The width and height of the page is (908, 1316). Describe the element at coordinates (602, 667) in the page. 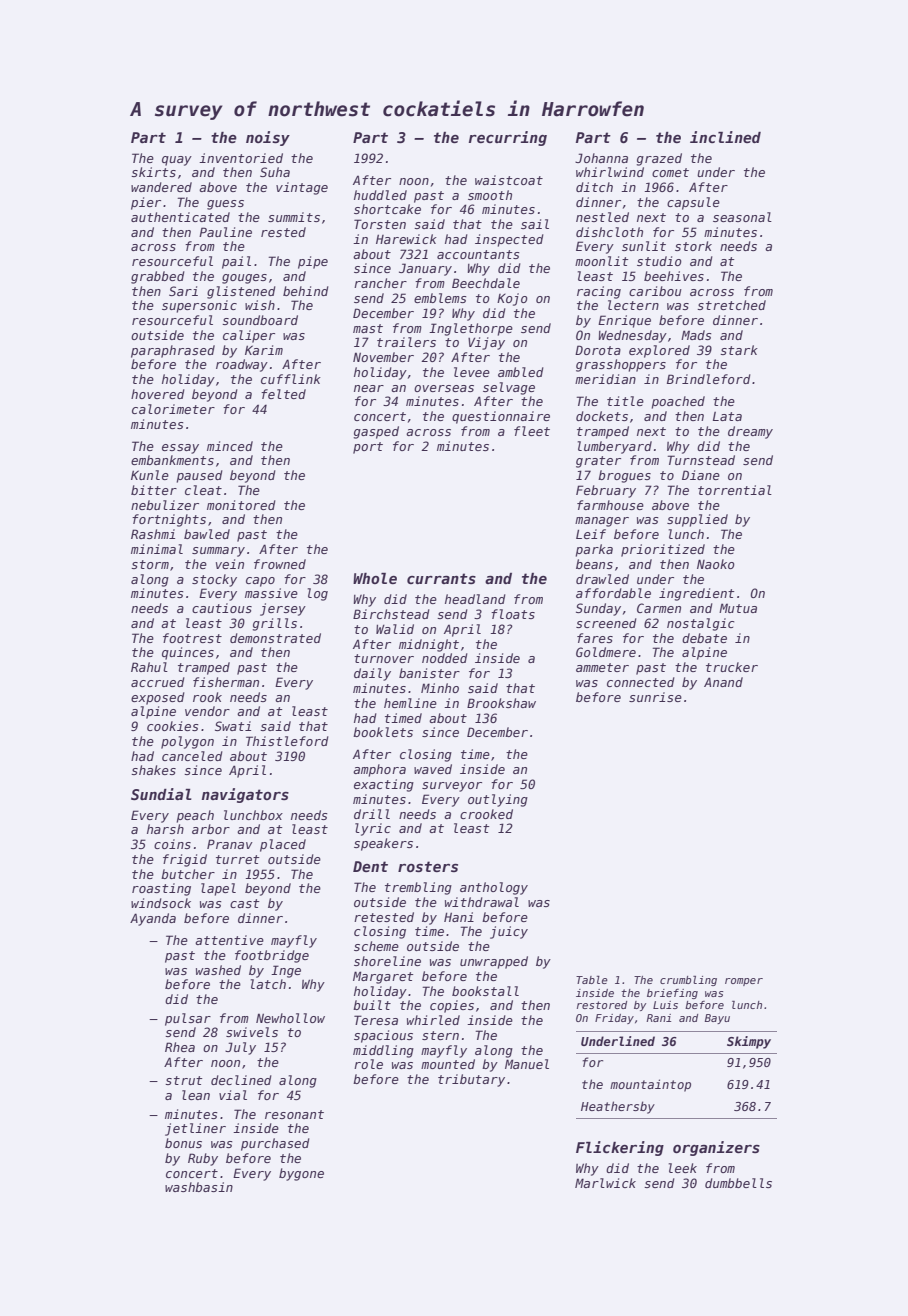

I see `ammeter` at that location.
